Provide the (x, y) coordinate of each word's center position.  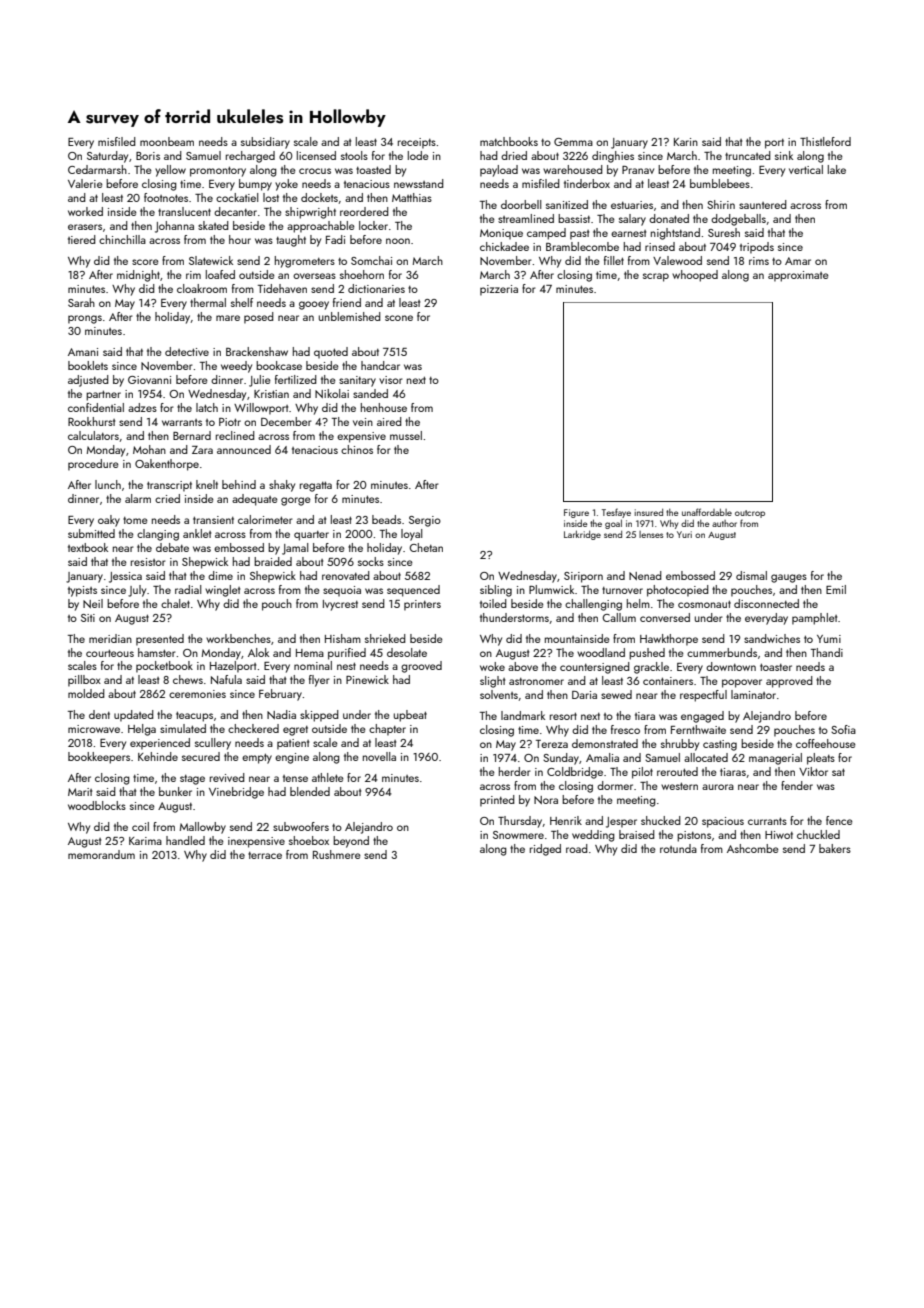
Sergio (425, 521)
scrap (656, 277)
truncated (748, 155)
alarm (138, 498)
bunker (175, 791)
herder (515, 771)
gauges (789, 578)
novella (379, 756)
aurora (718, 787)
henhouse (384, 407)
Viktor (813, 771)
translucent (184, 211)
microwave (94, 729)
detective (187, 351)
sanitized (567, 204)
